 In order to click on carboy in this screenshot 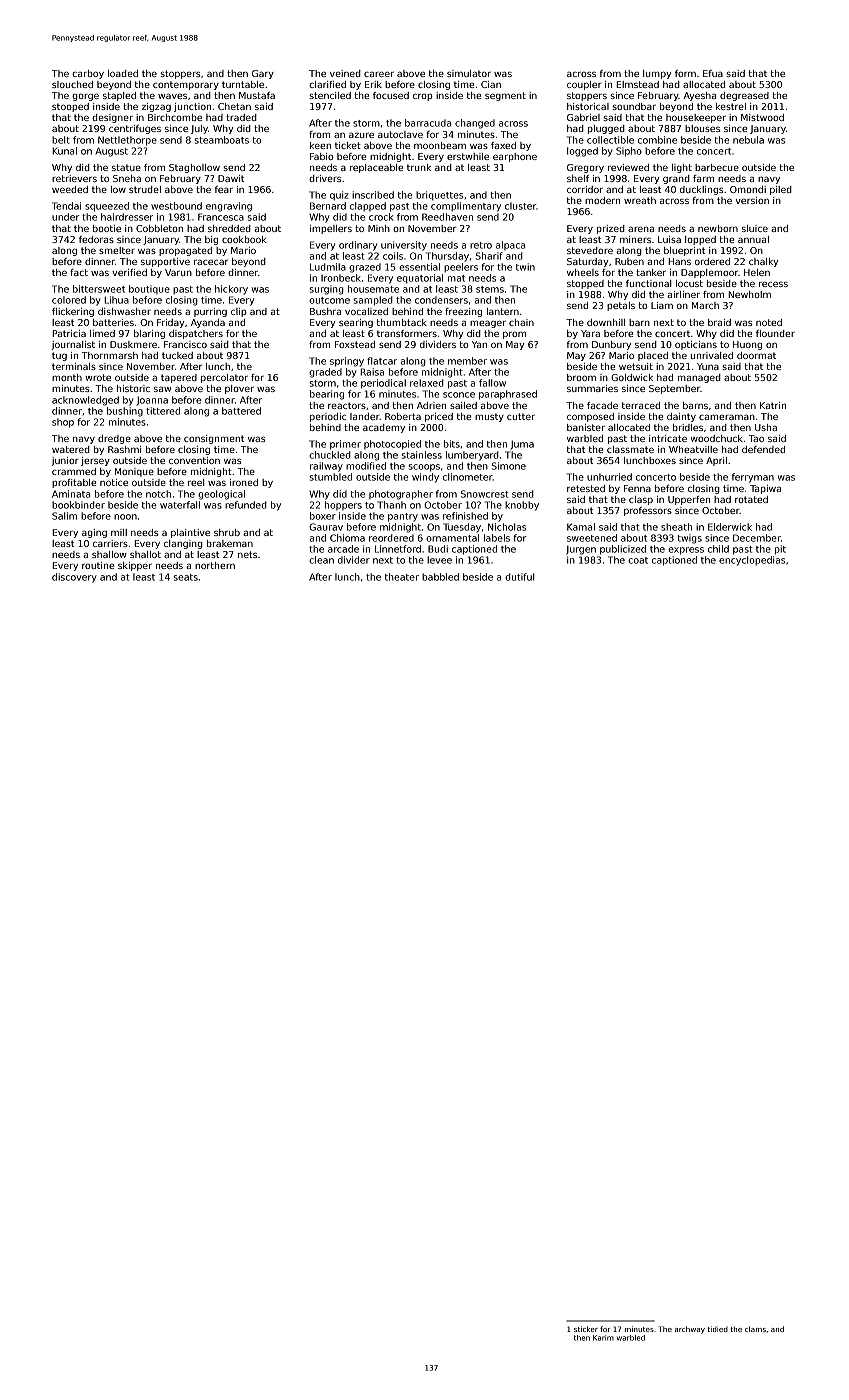, I will do `click(88, 74)`.
